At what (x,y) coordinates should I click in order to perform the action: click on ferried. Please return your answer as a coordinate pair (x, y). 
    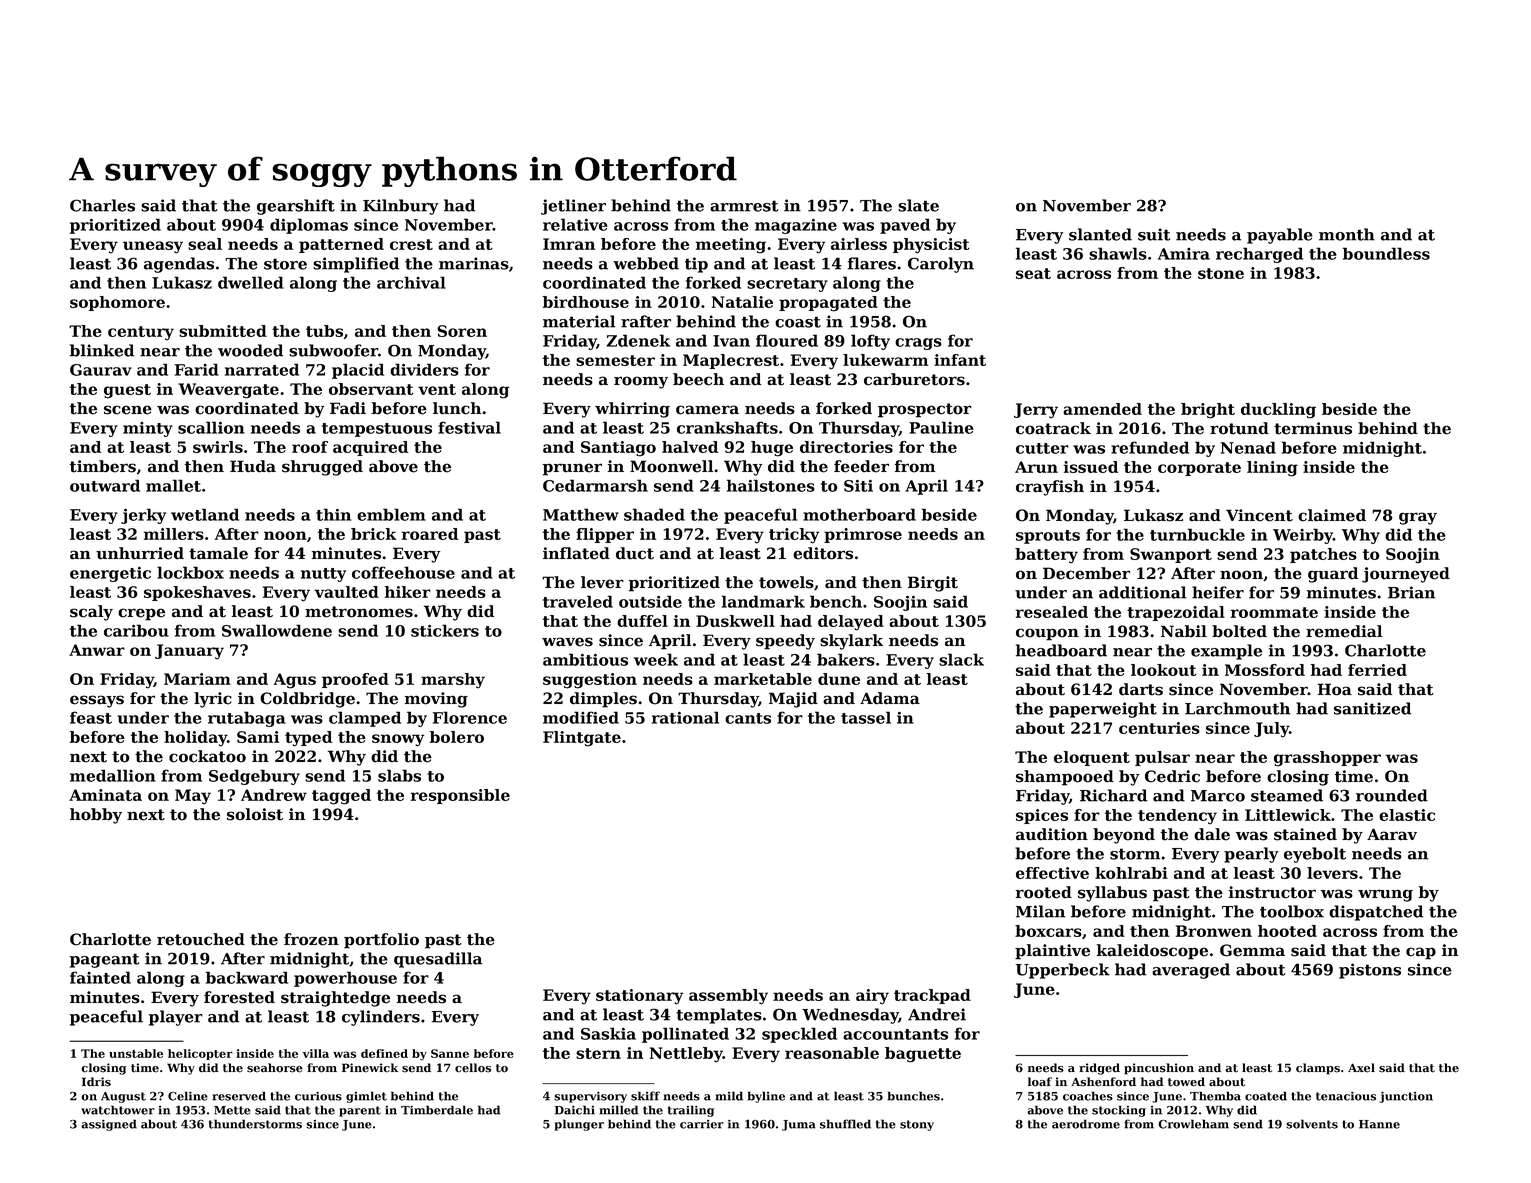
    Looking at the image, I should click on (1377, 670).
